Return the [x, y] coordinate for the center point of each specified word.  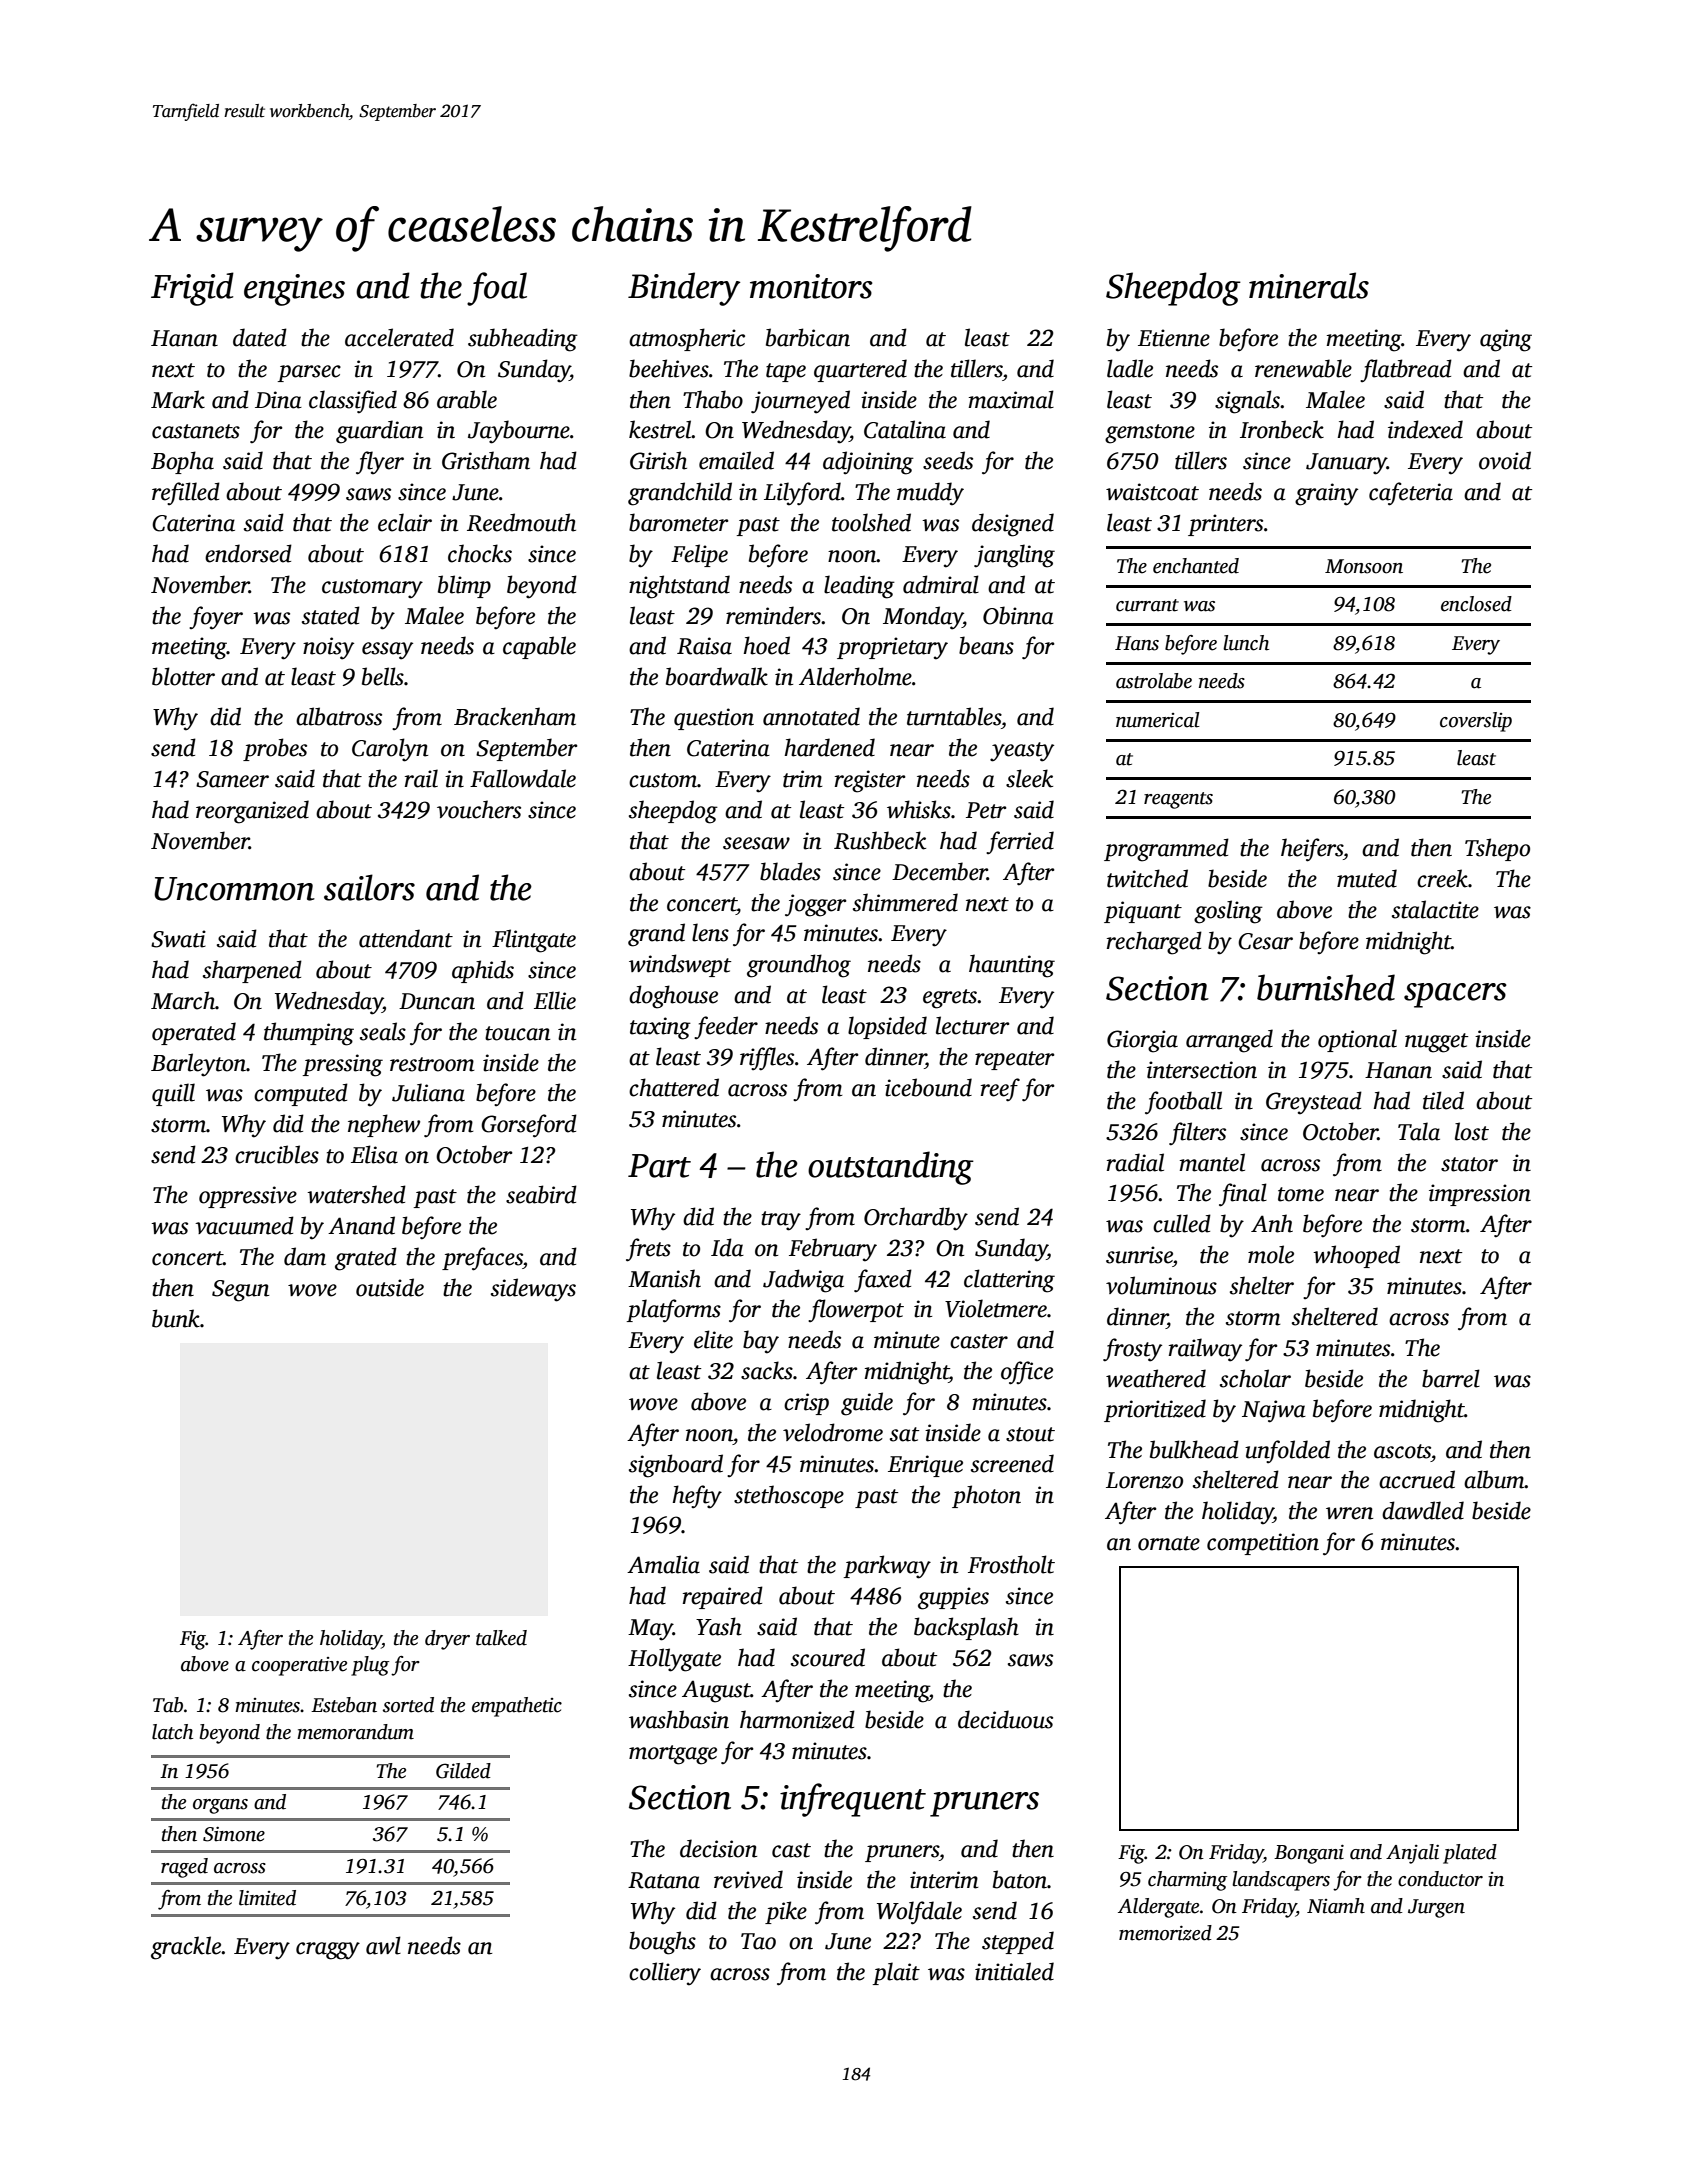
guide [867, 1404]
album [1494, 1479]
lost [1472, 1131]
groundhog [799, 966]
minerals [1309, 285]
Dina [278, 400]
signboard [676, 1466]
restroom [432, 1064]
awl [383, 1945]
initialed [1014, 1971]
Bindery [684, 289]
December [939, 871]
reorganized [252, 812]
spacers [1455, 995]
